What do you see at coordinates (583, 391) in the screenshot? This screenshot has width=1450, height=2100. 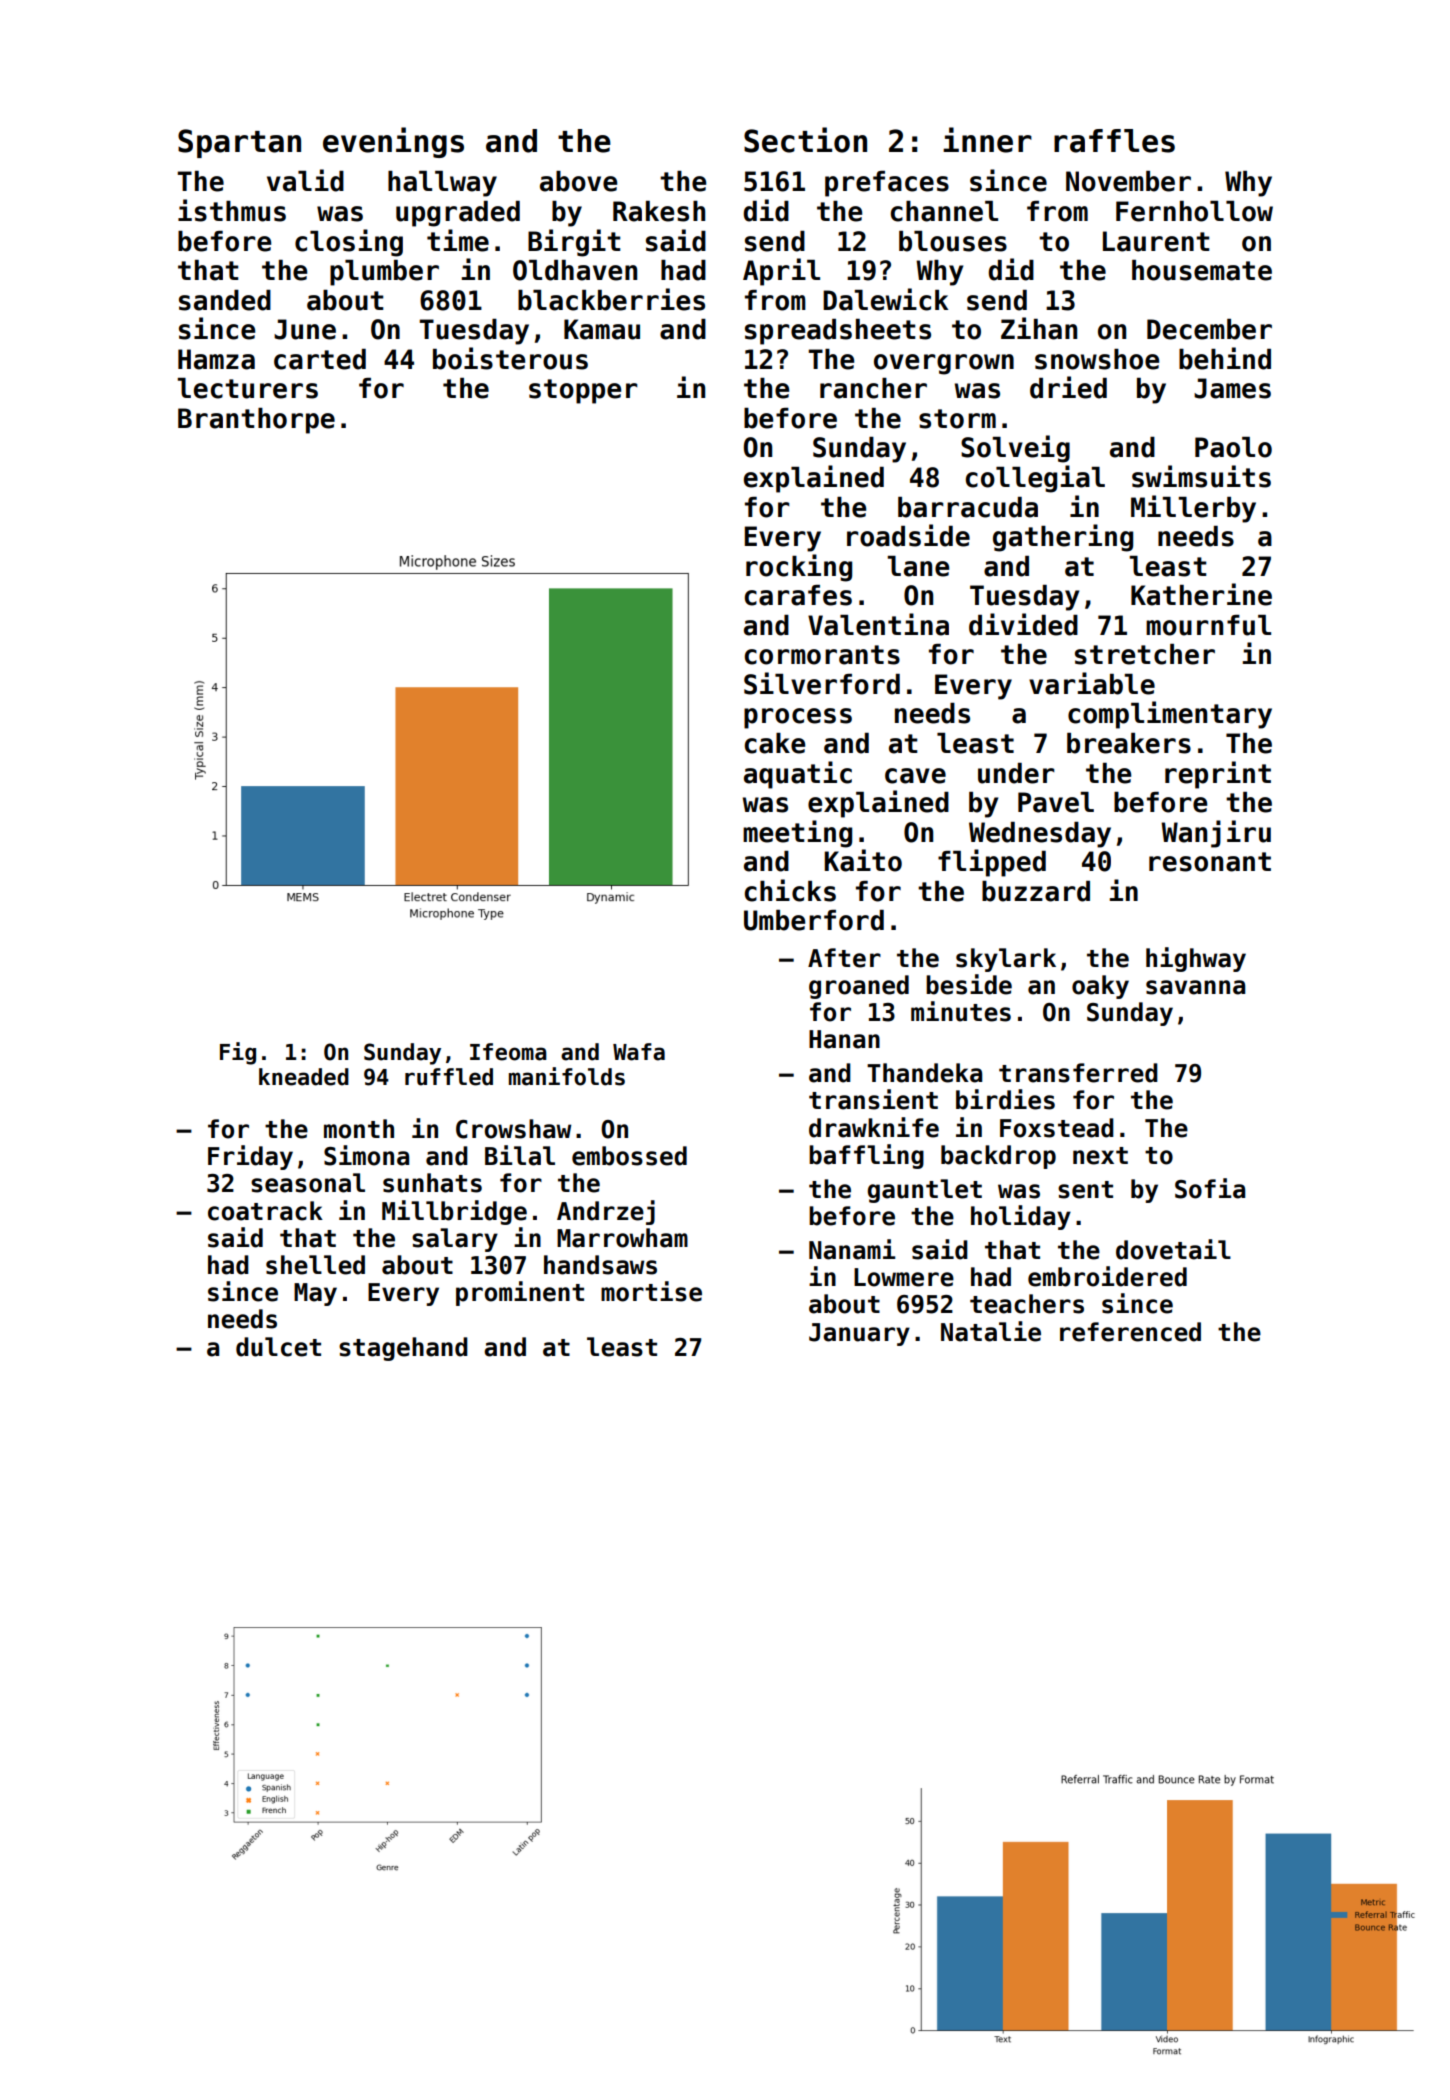 I see `stopper` at bounding box center [583, 391].
